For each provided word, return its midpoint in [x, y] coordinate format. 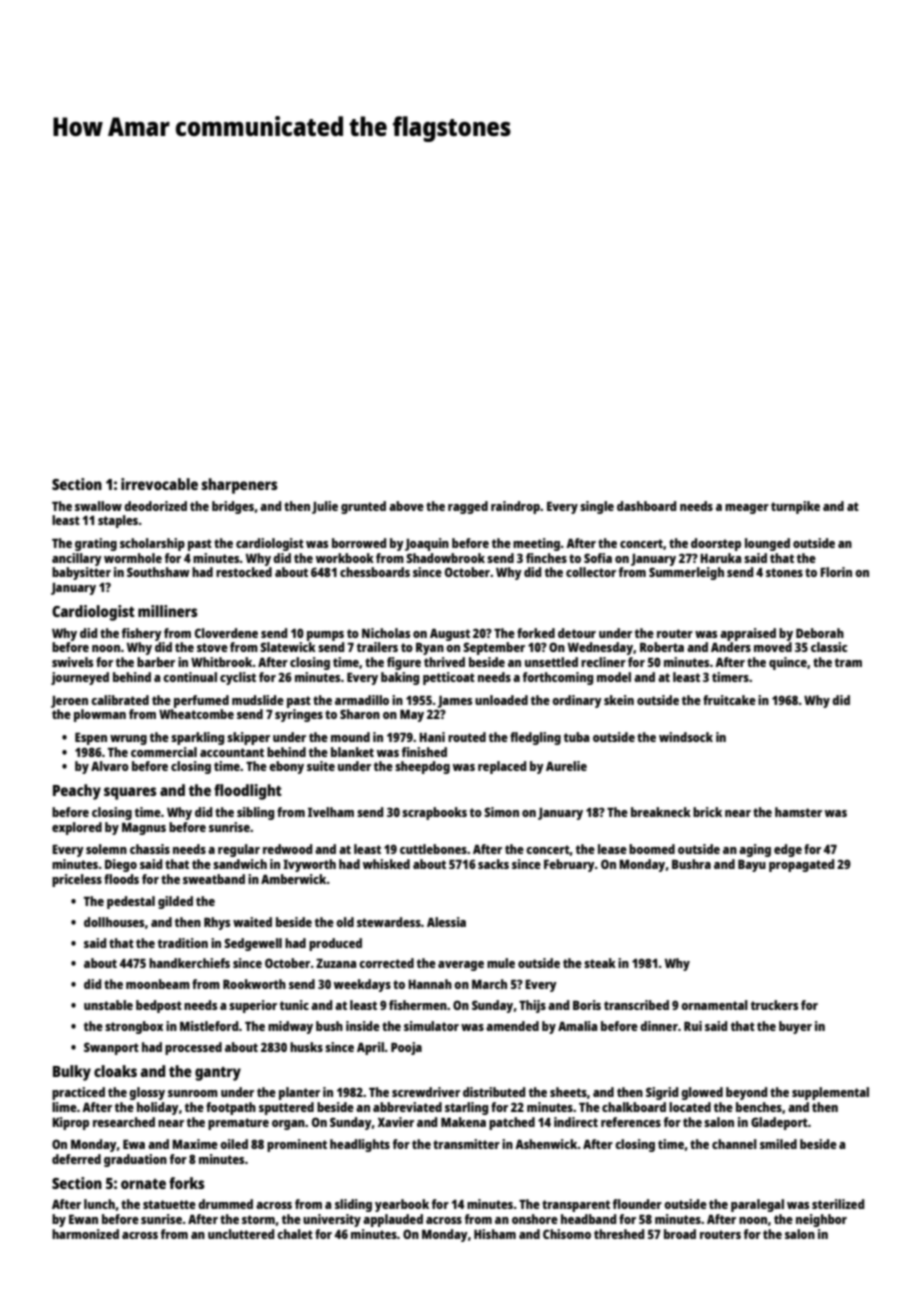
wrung [128, 740]
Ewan [83, 1219]
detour [577, 633]
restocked [244, 572]
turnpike [795, 507]
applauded [393, 1220]
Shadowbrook [445, 558]
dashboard [646, 506]
